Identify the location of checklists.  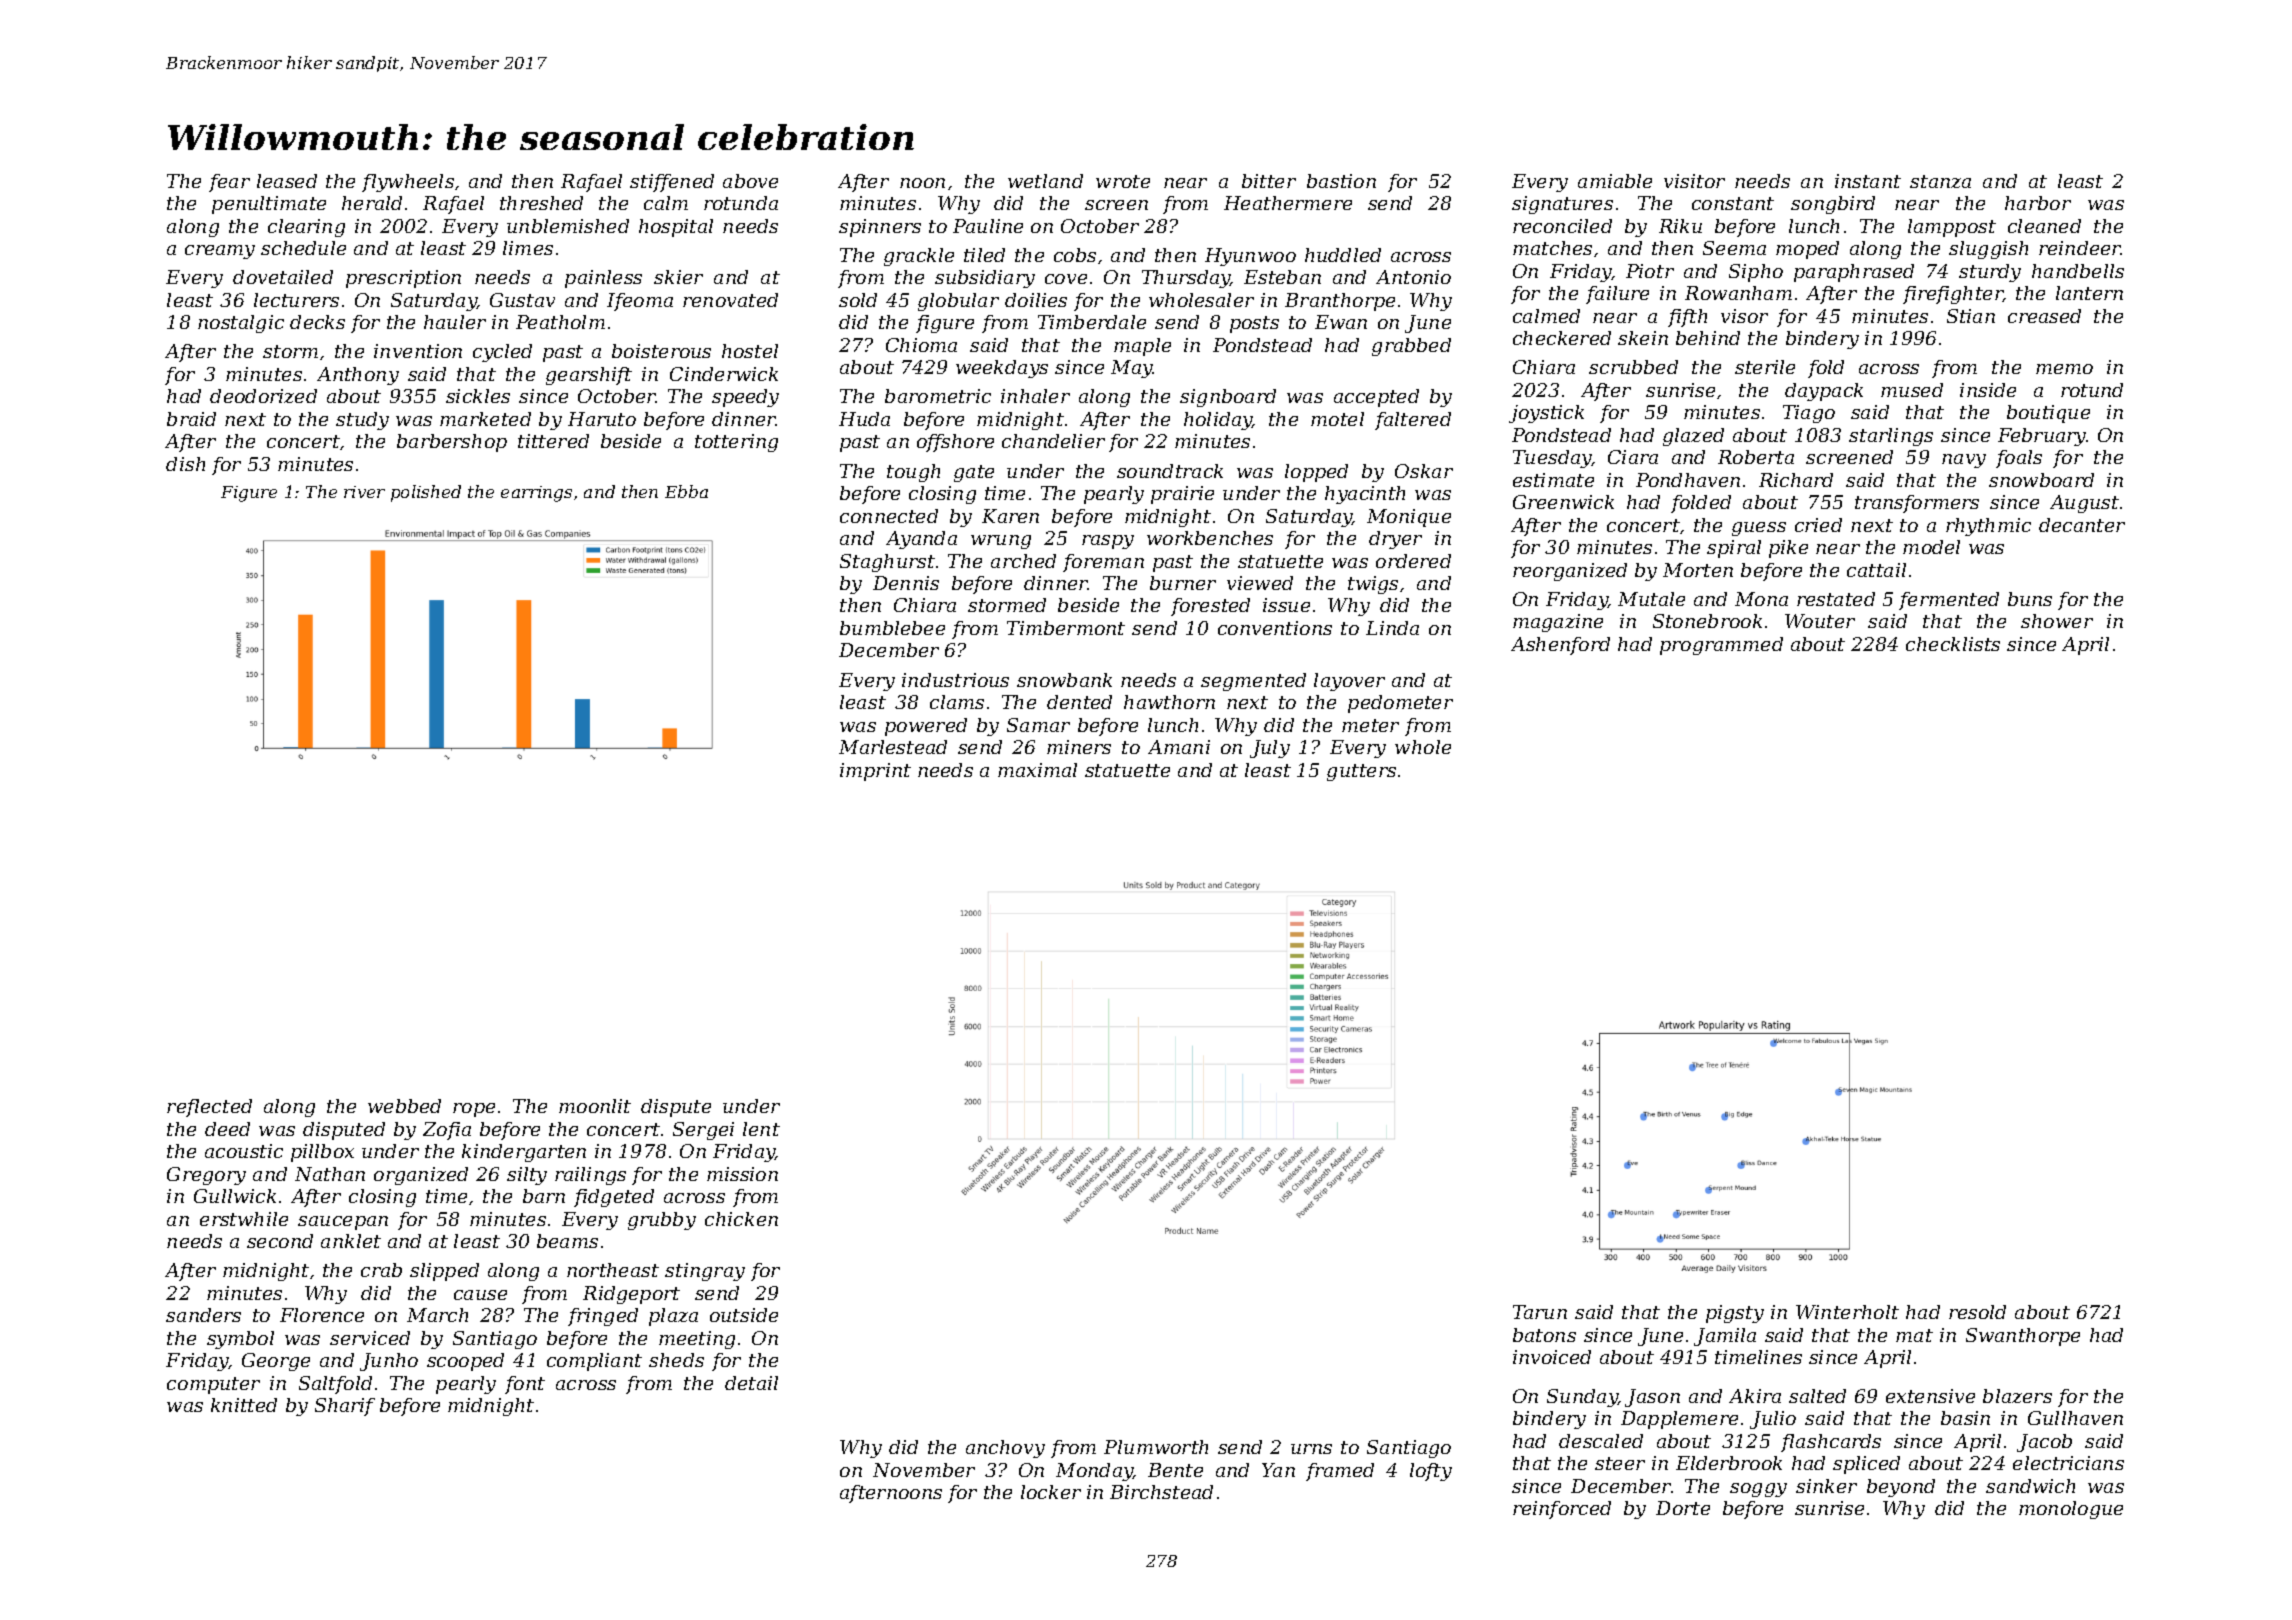
(1953, 644).
